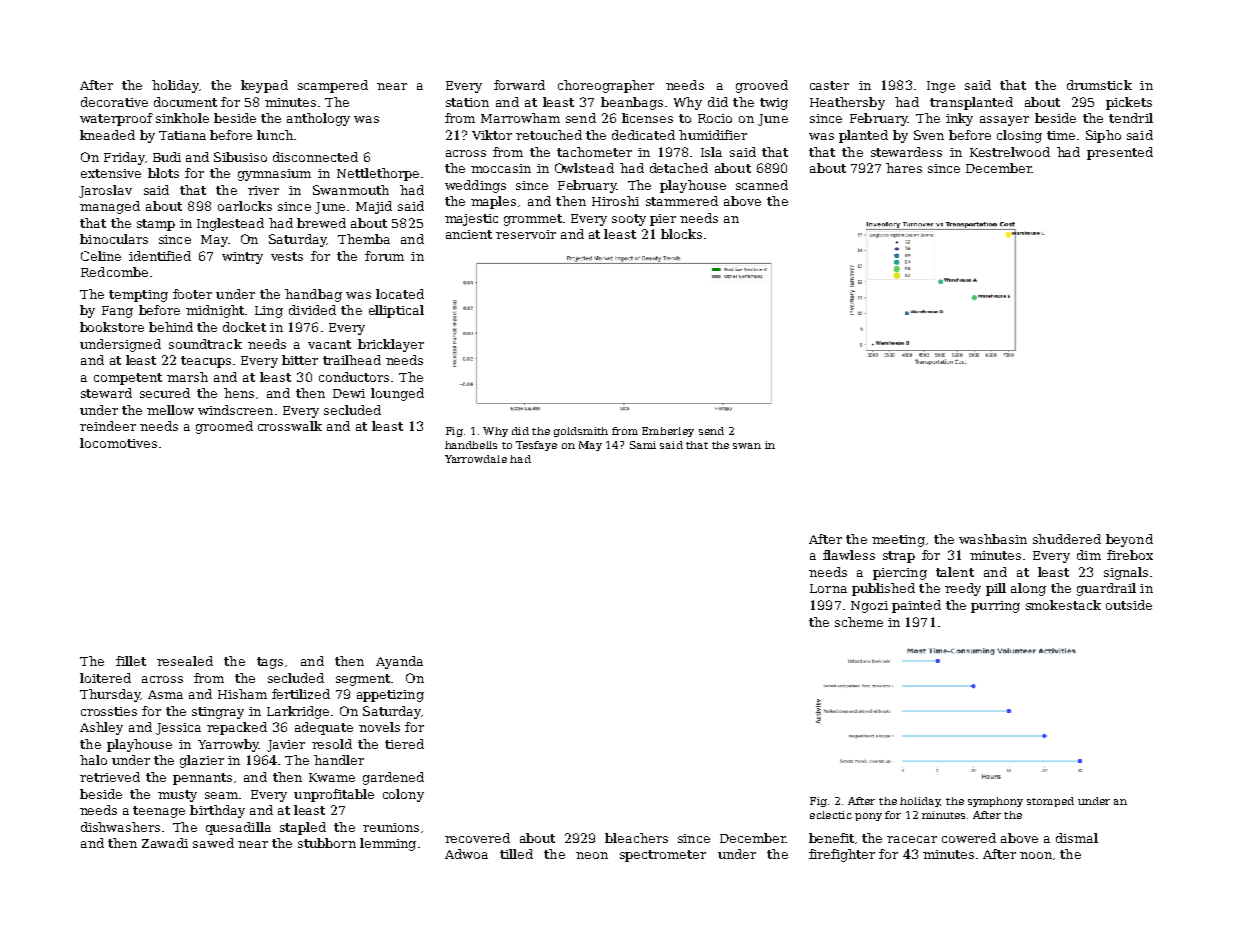 The width and height of the screenshot is (1233, 952). Describe the element at coordinates (1099, 85) in the screenshot. I see `drumstick` at that location.
